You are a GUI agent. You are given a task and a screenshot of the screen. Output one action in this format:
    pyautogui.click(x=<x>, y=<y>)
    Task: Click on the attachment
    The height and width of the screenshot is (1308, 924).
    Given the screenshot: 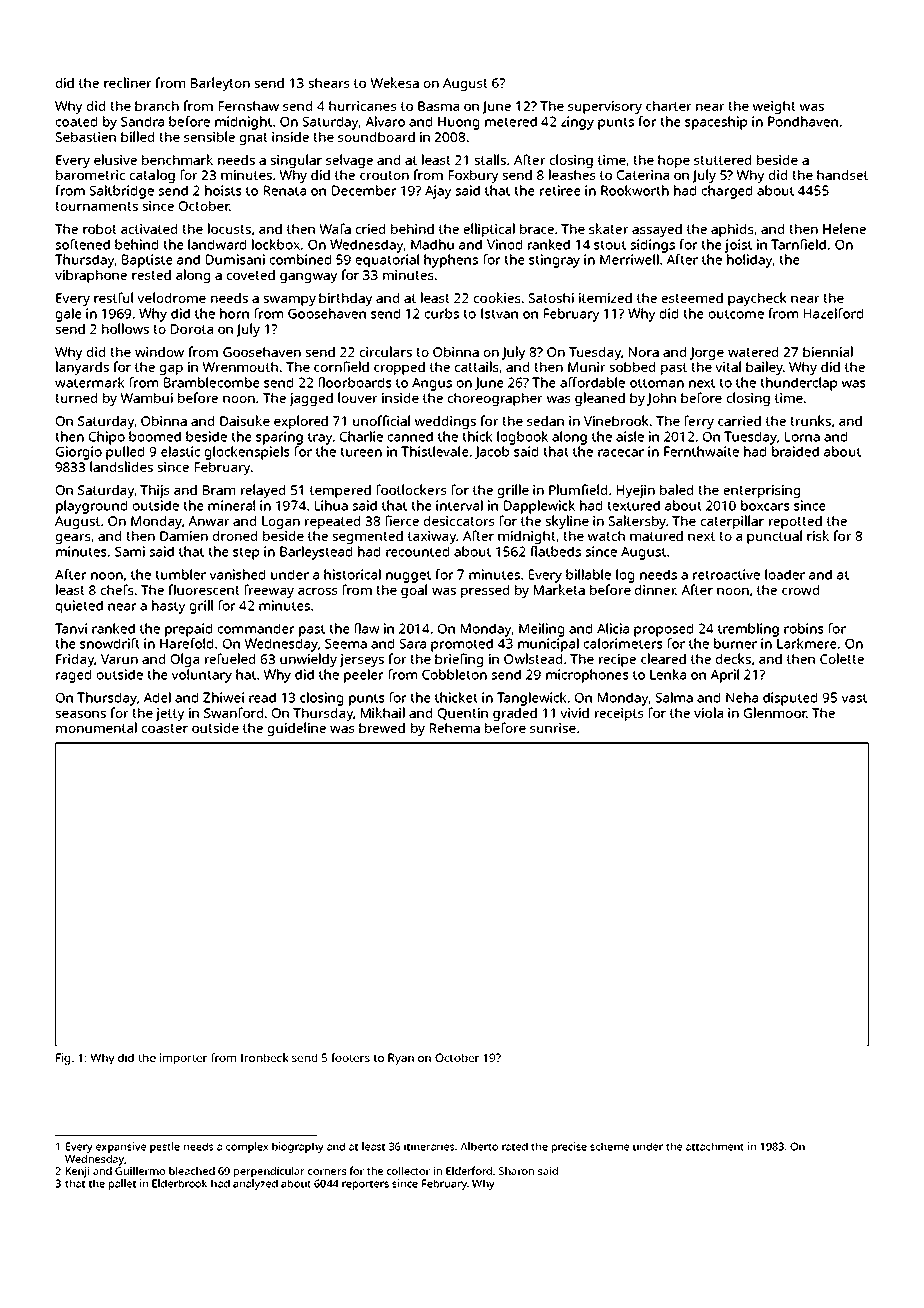 What is the action you would take?
    pyautogui.click(x=715, y=1146)
